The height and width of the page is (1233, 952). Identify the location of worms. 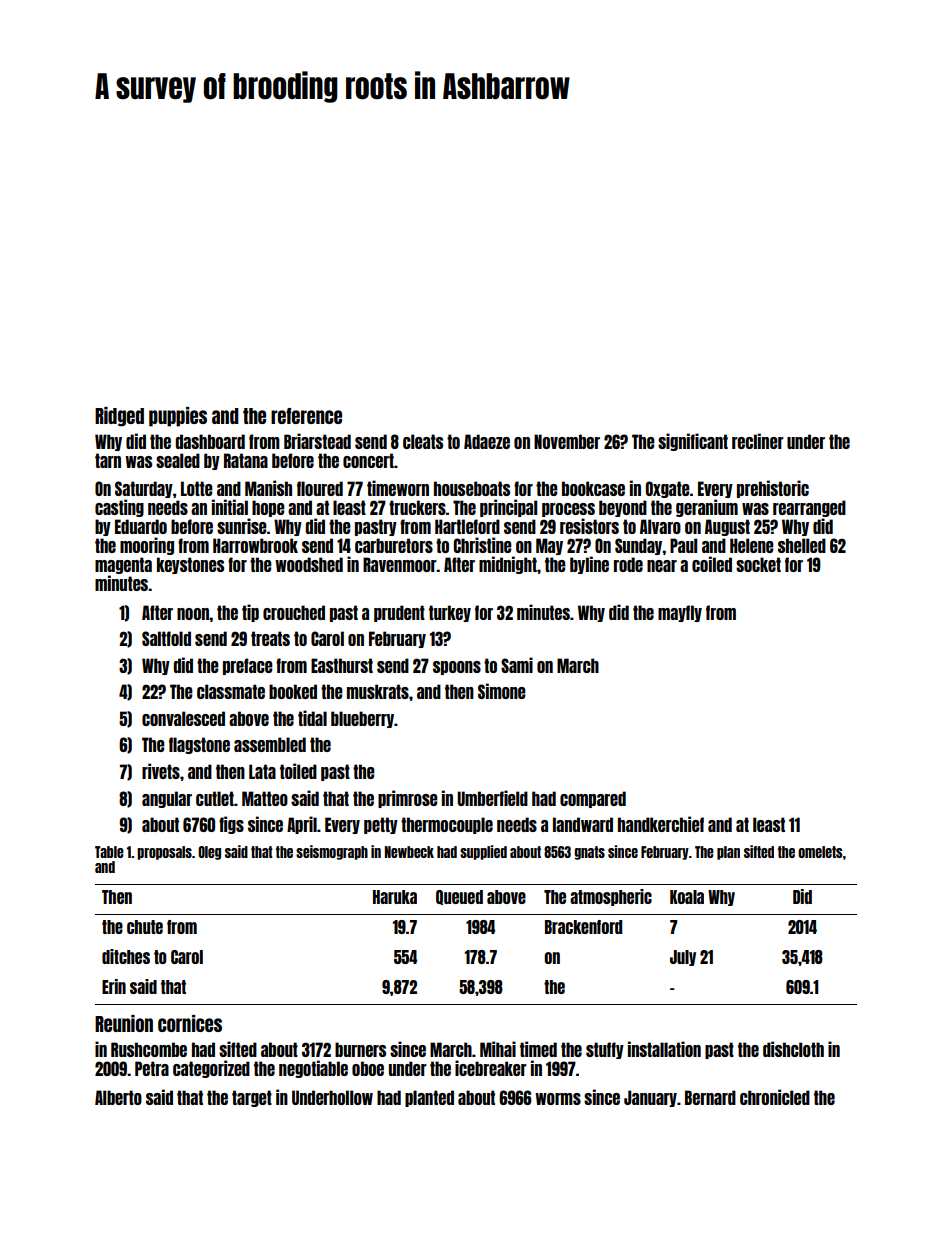
(558, 1099).
